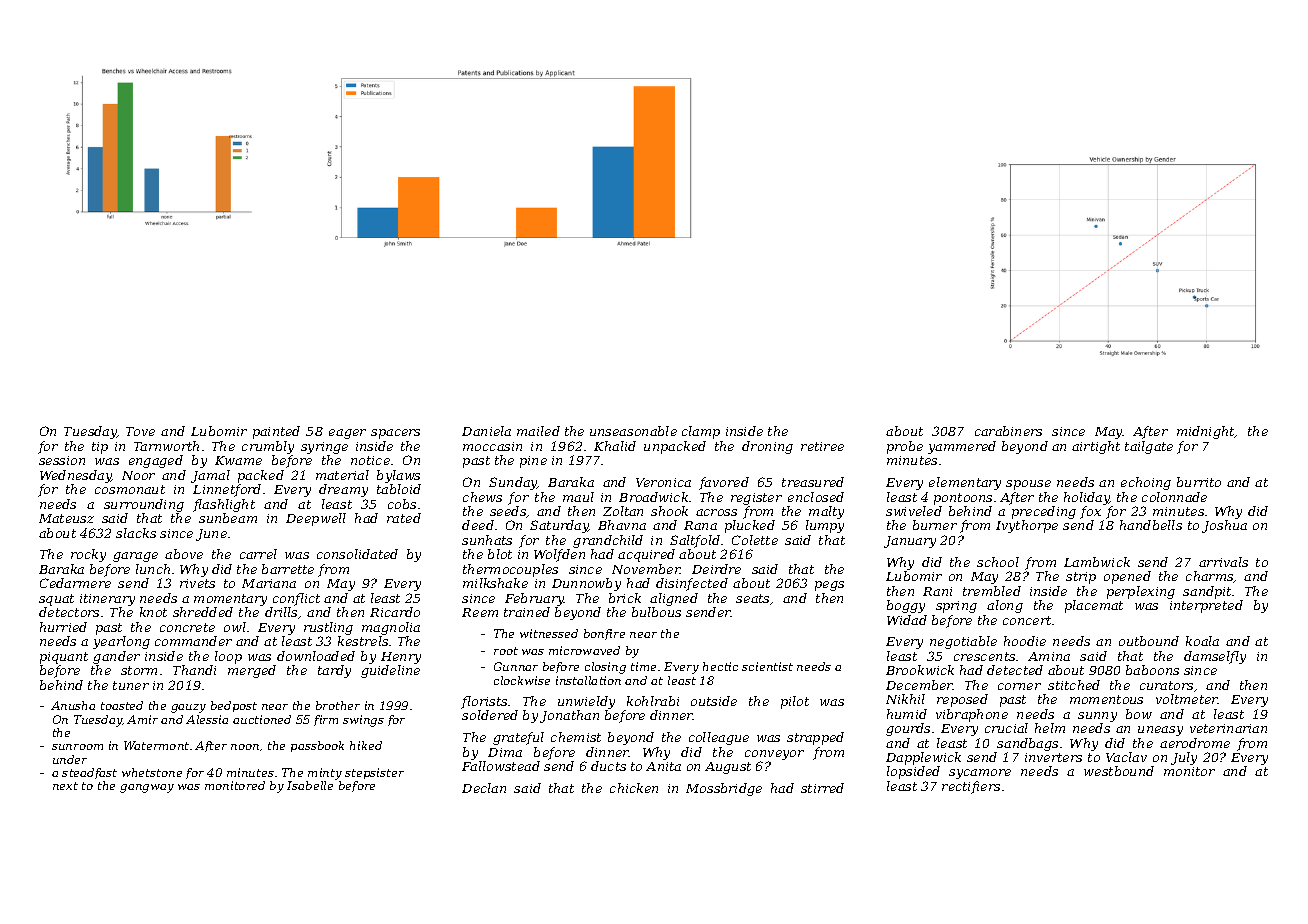  I want to click on retiree, so click(822, 446).
